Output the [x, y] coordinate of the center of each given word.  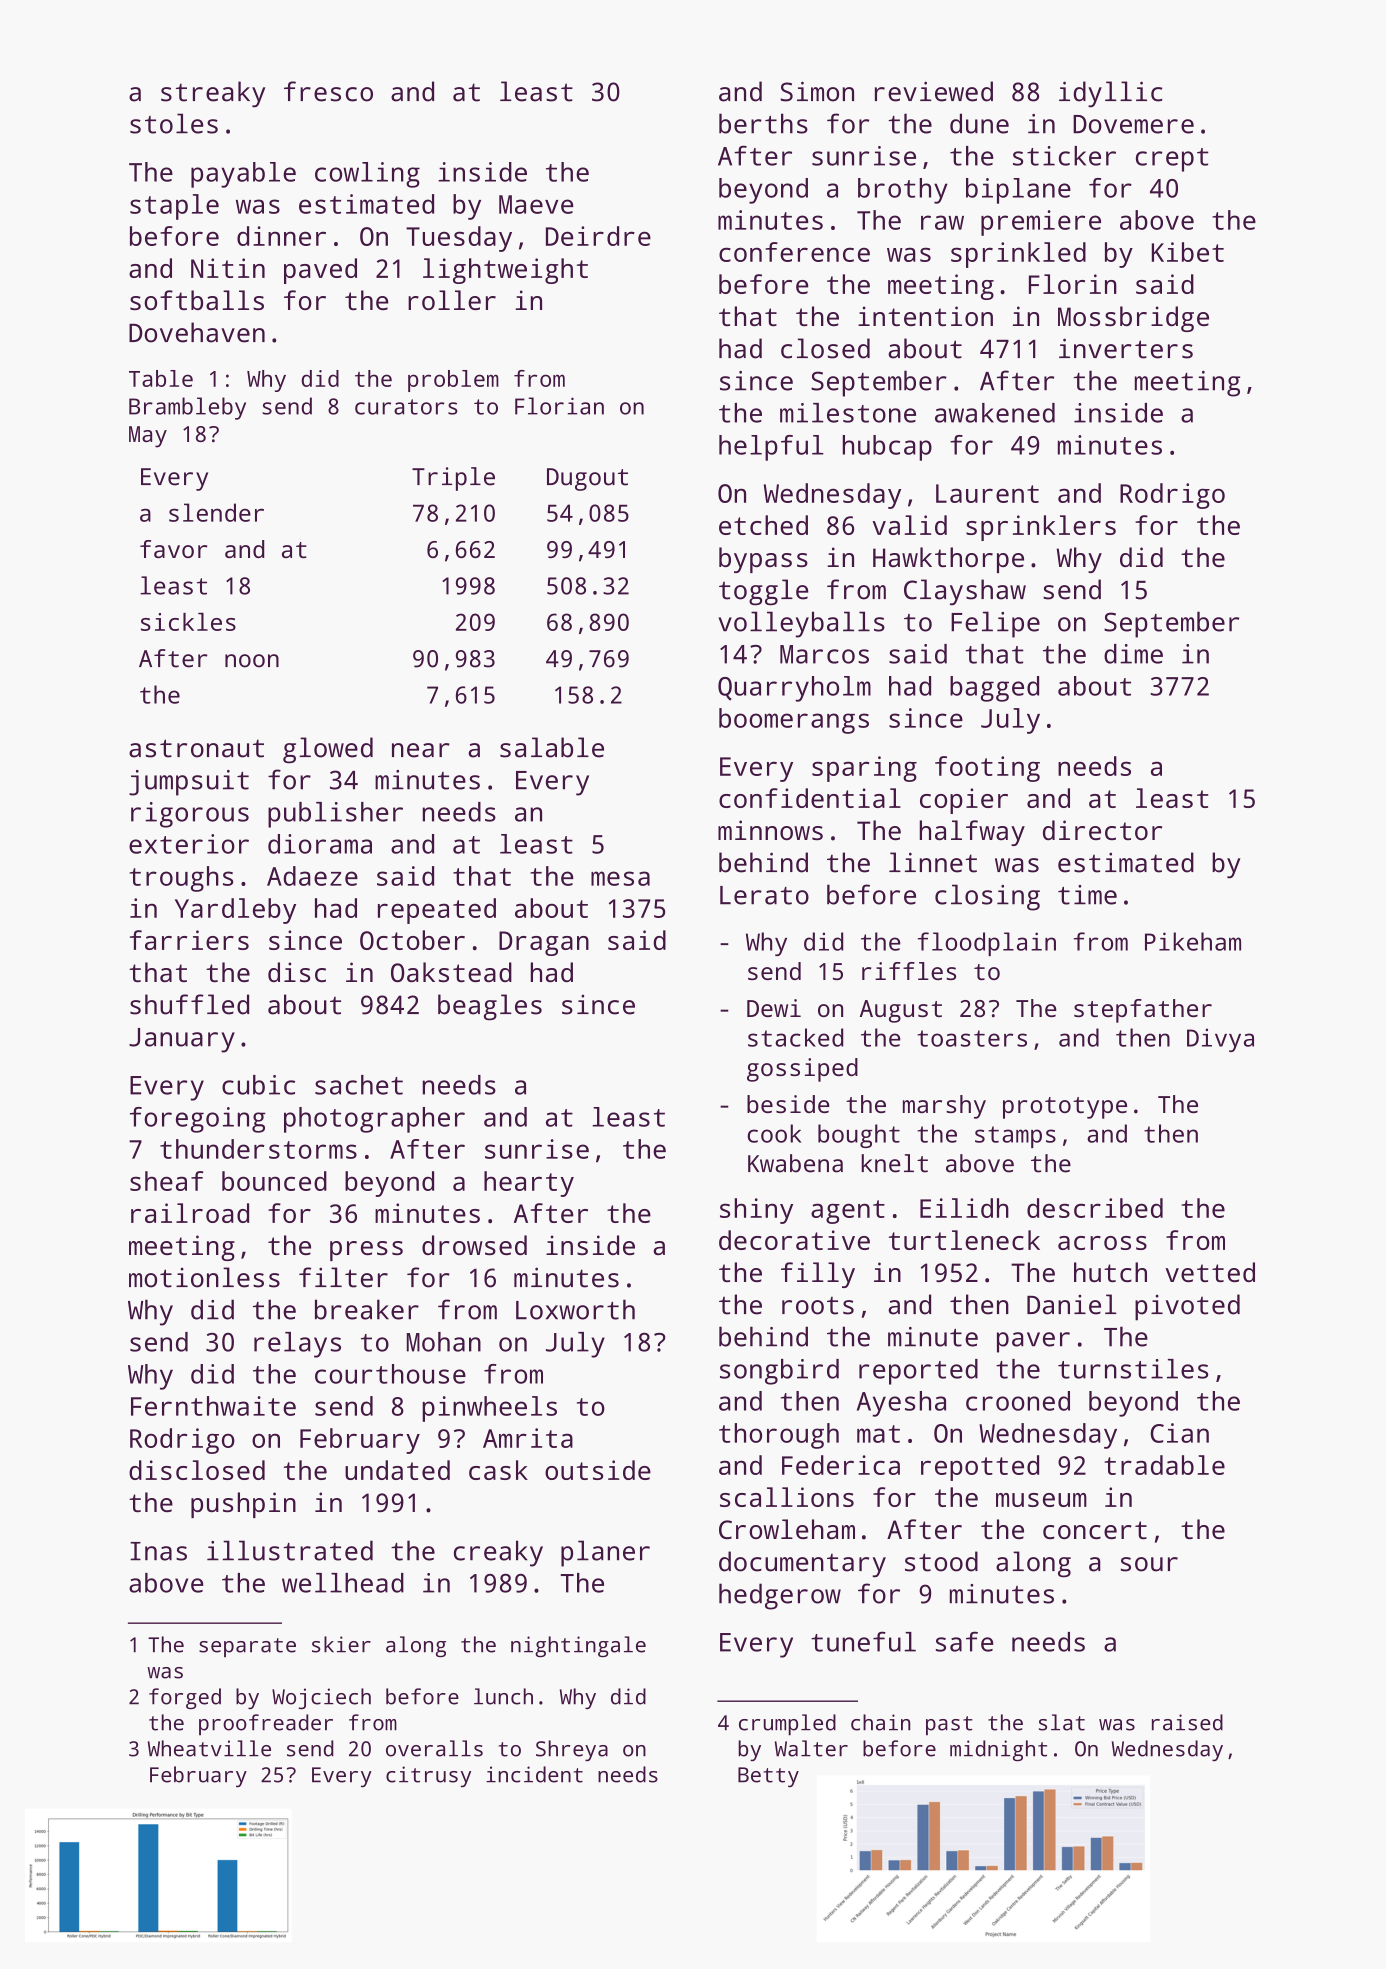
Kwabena [795, 1163]
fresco [328, 91]
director [1102, 830]
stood [941, 1561]
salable [552, 747]
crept [1172, 160]
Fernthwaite [213, 1406]
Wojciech [321, 1698]
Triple [453, 479]
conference [794, 252]
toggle [763, 592]
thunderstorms [258, 1149]
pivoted [1187, 1307]
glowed [328, 750]
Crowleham [787, 1529]
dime [1133, 654]
